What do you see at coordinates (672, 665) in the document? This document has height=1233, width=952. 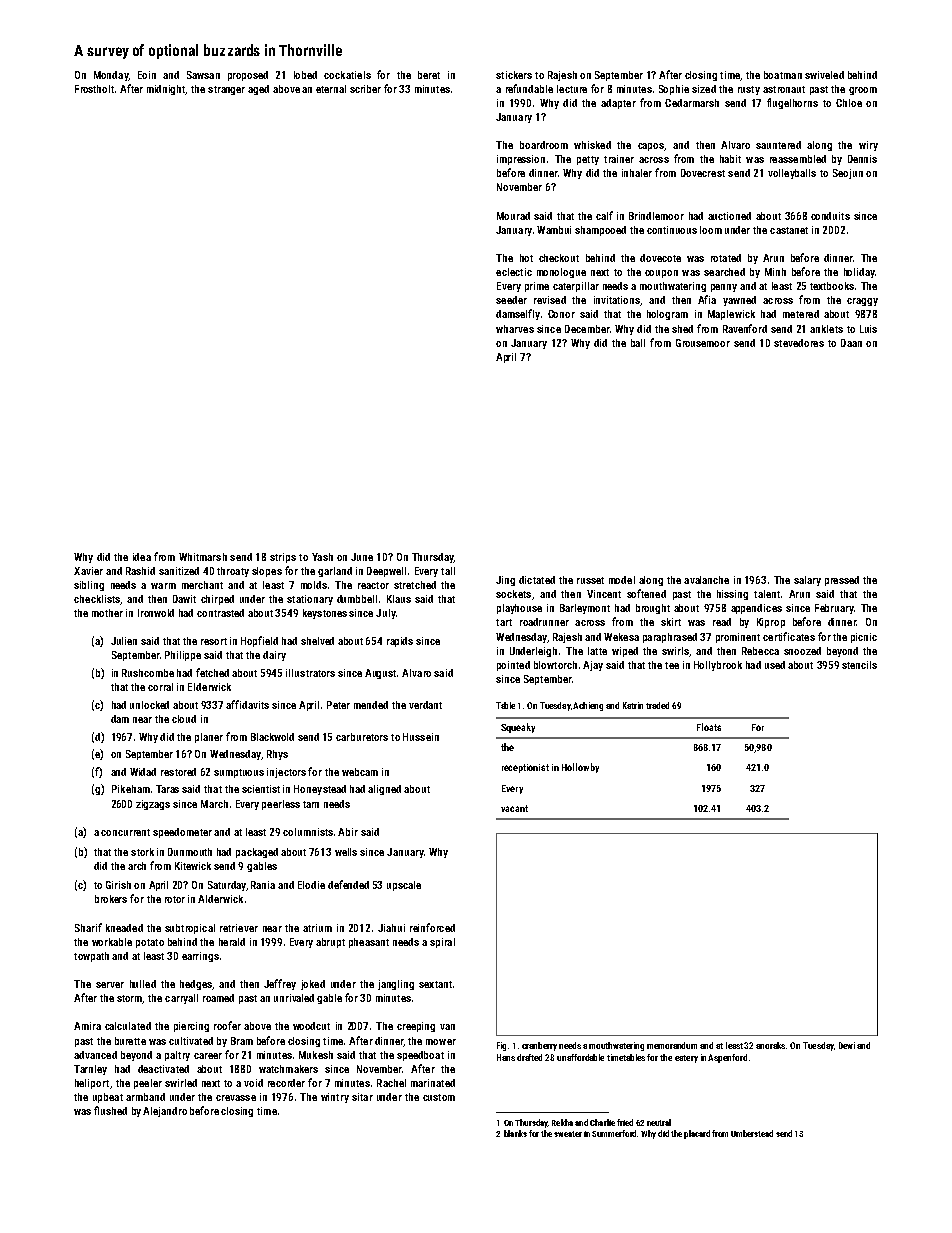 I see `tee` at bounding box center [672, 665].
